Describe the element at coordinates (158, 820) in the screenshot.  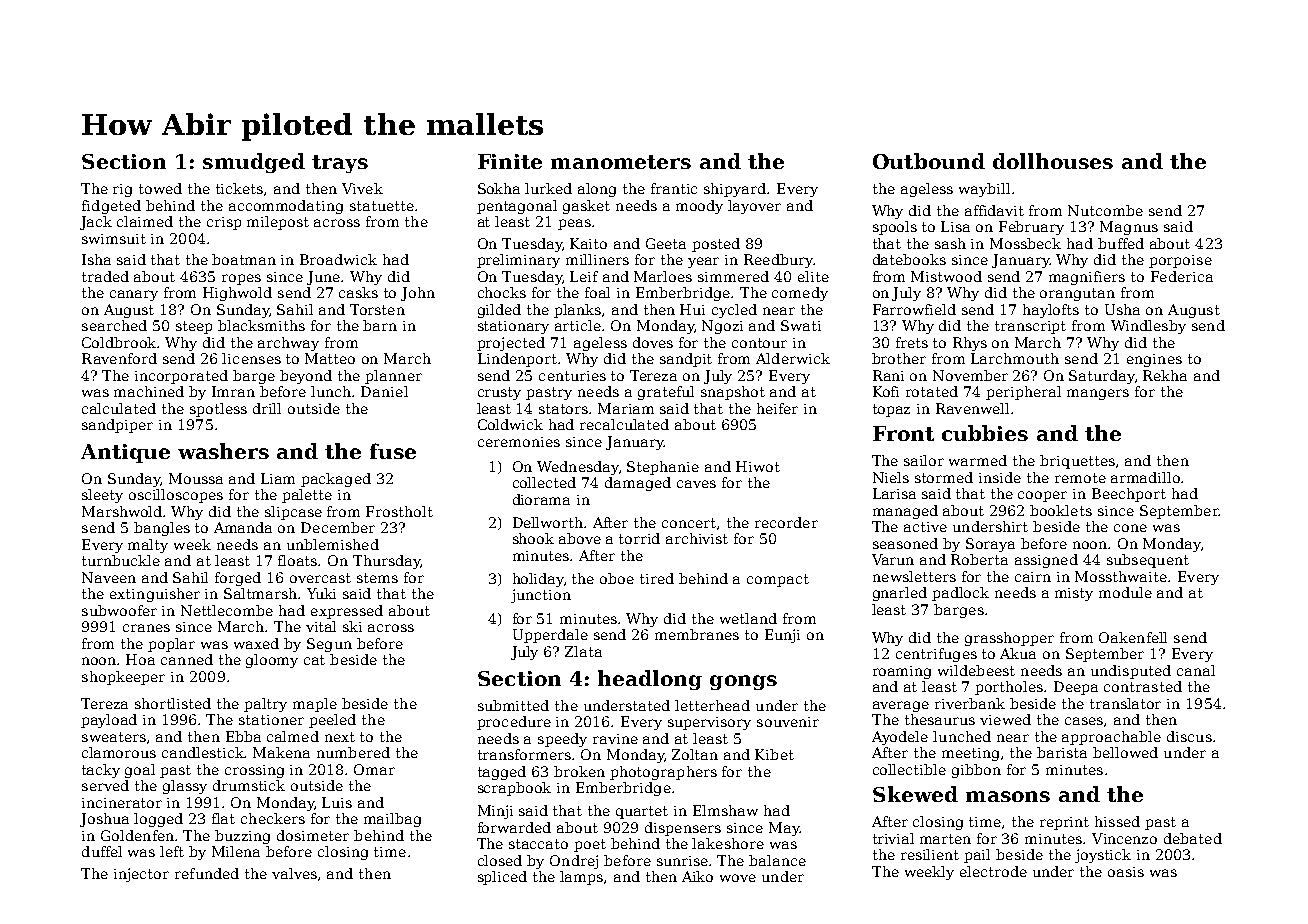
I see `logged` at that location.
